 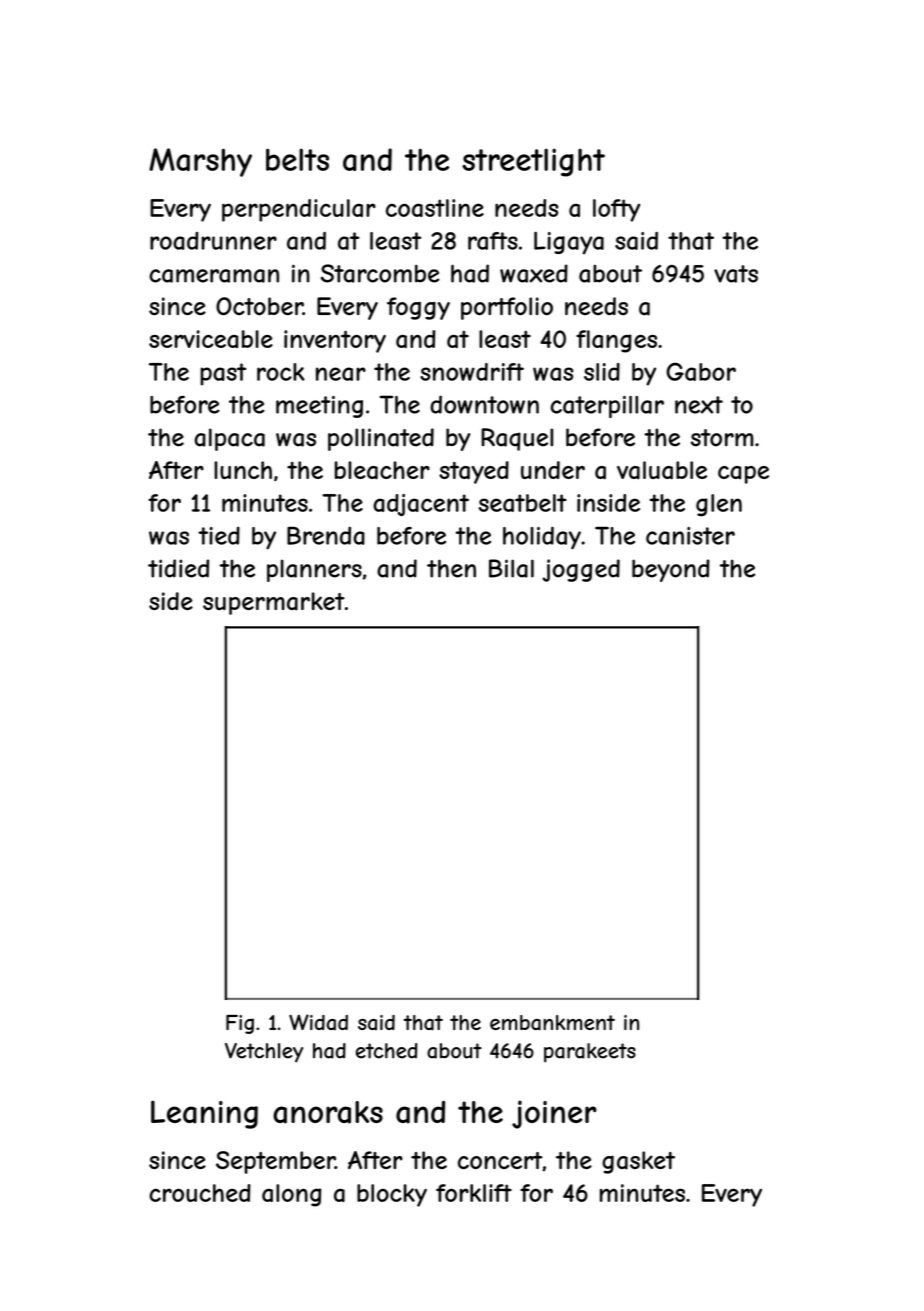 What do you see at coordinates (553, 470) in the screenshot?
I see `under` at bounding box center [553, 470].
